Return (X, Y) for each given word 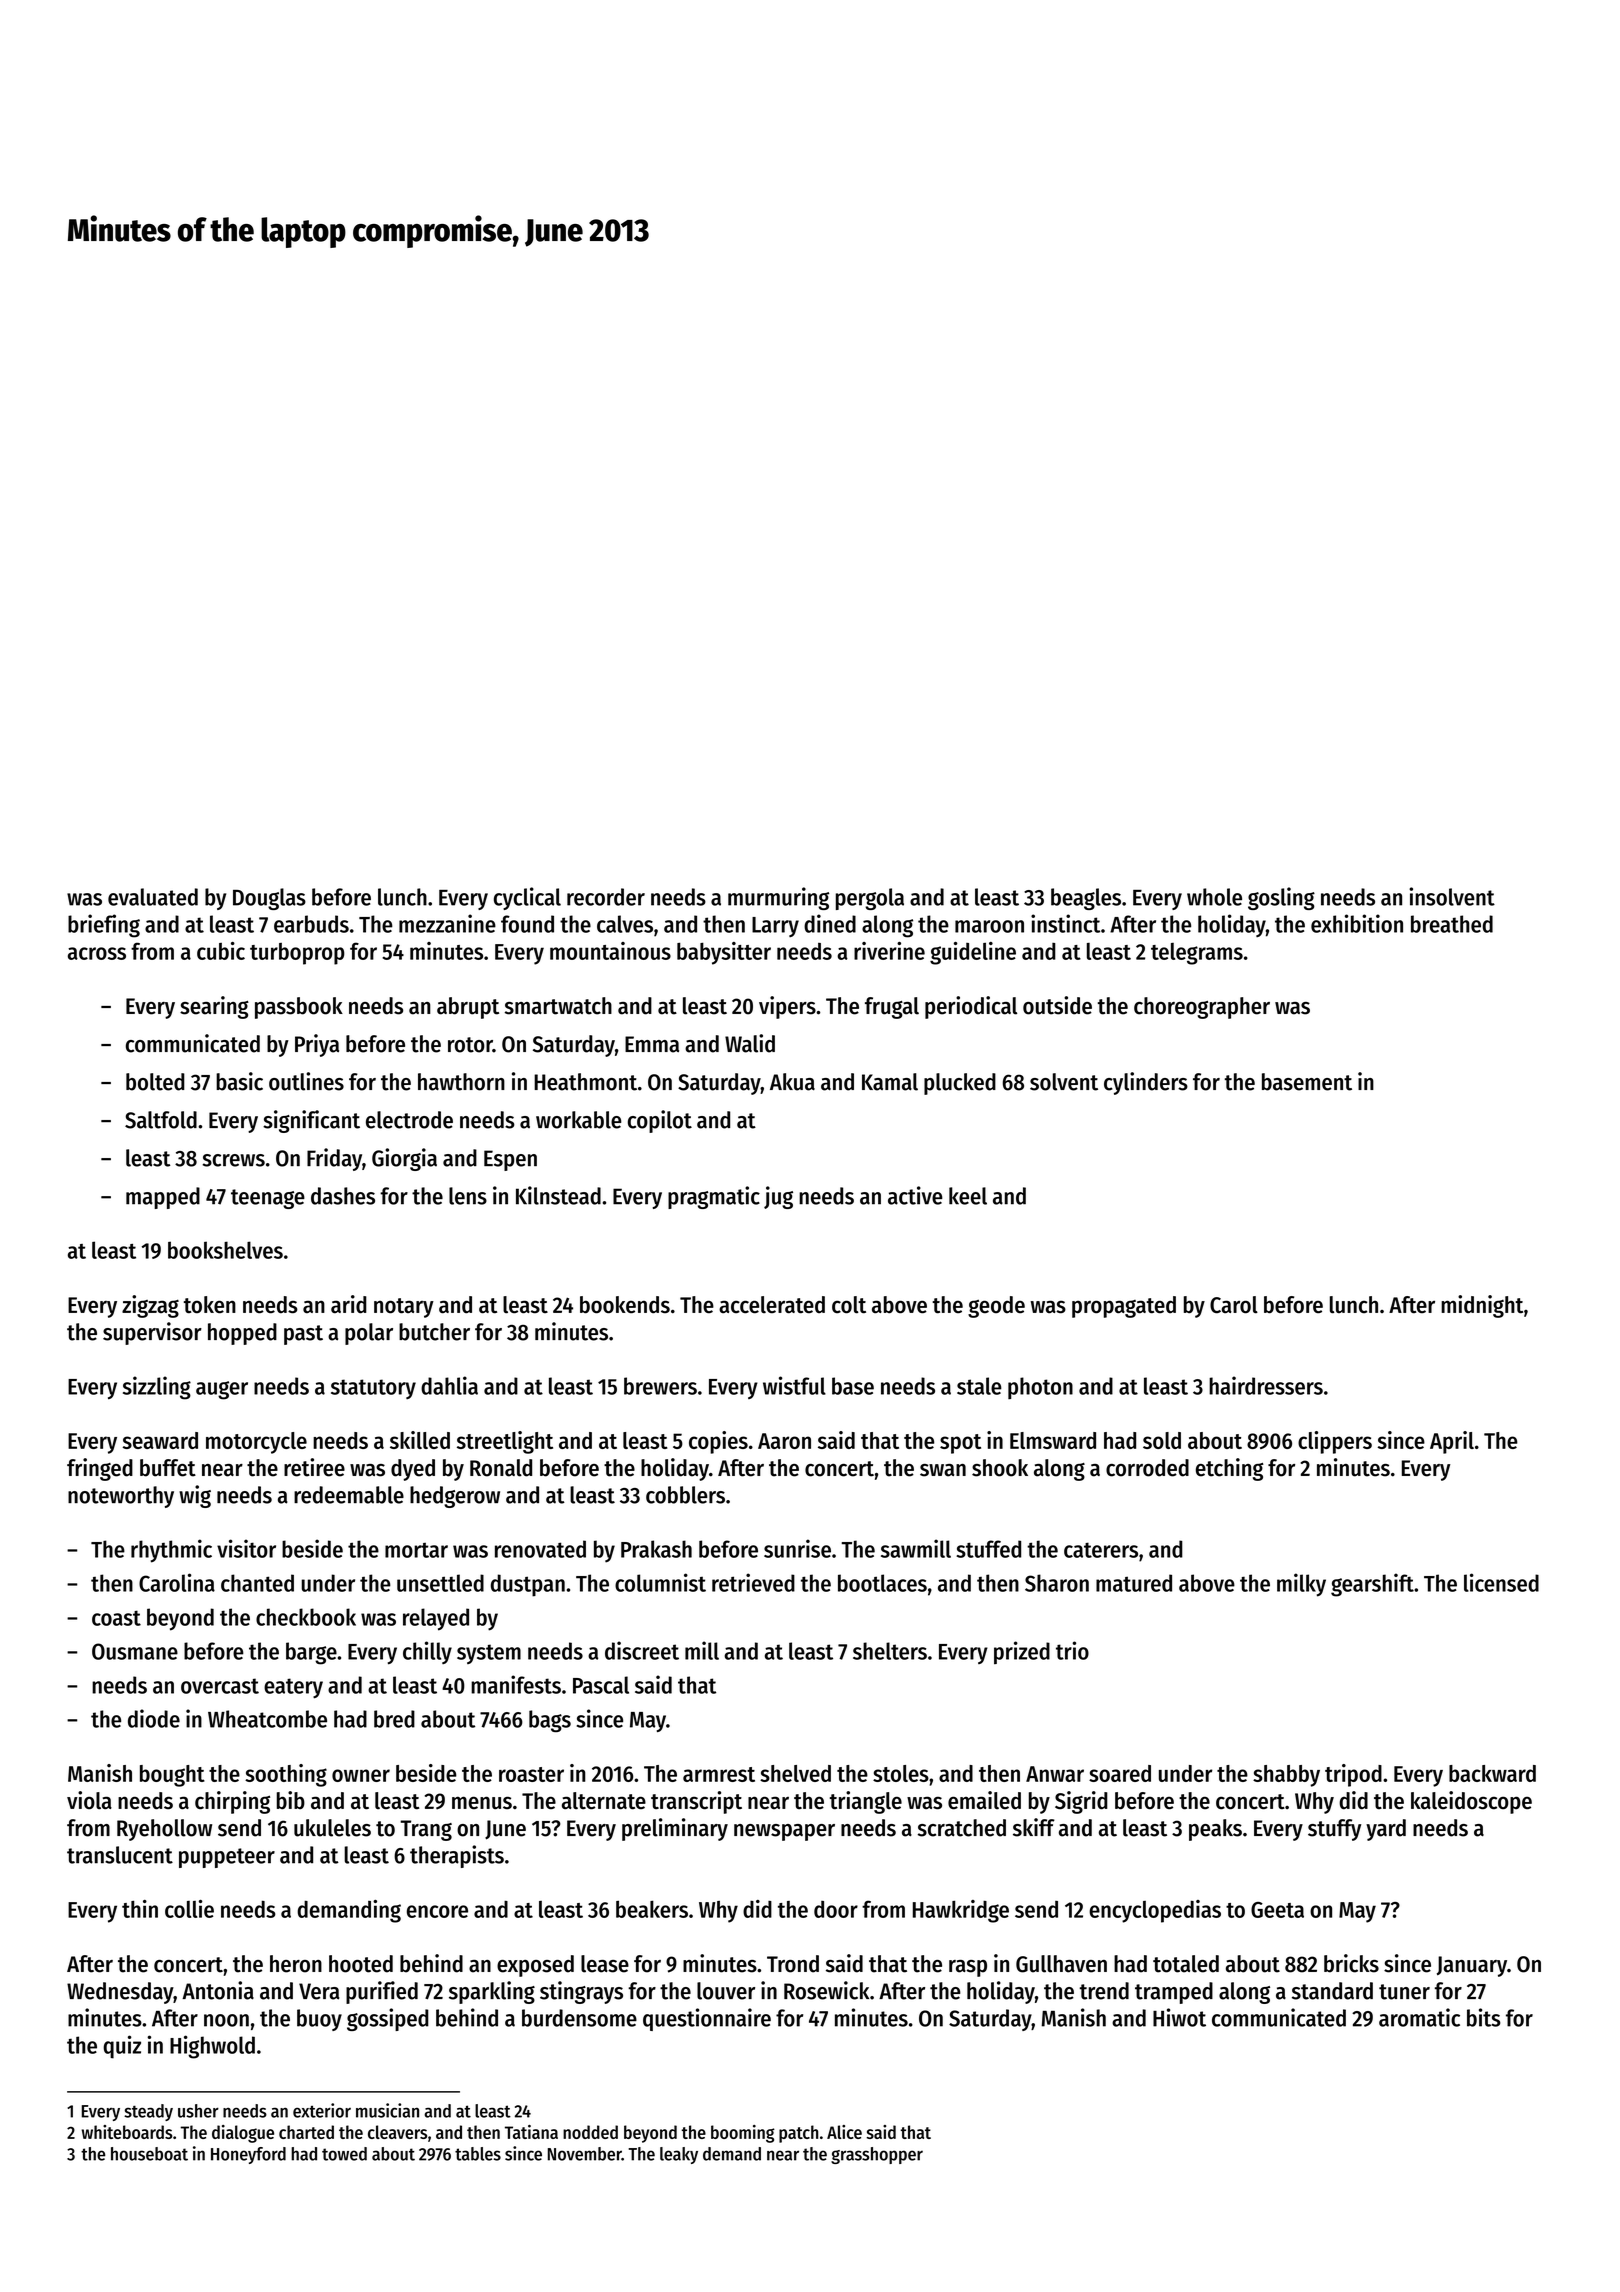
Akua (792, 1082)
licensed (1501, 1582)
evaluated (153, 897)
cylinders (1146, 1083)
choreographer (1202, 1008)
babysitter (724, 953)
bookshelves (225, 1250)
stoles (901, 1773)
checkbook (306, 1617)
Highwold (212, 2047)
